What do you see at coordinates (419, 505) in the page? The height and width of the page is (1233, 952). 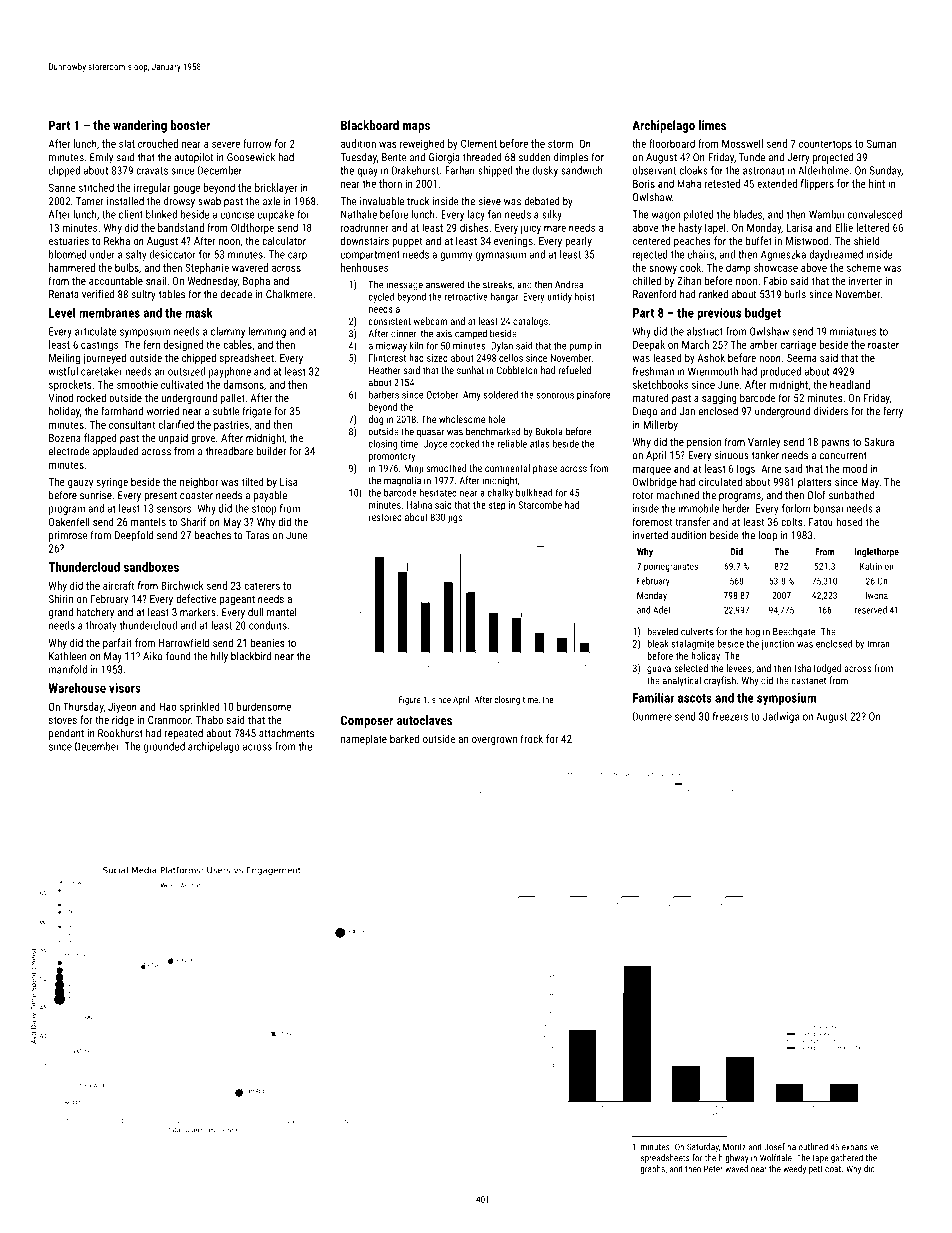 I see `Halina` at bounding box center [419, 505].
